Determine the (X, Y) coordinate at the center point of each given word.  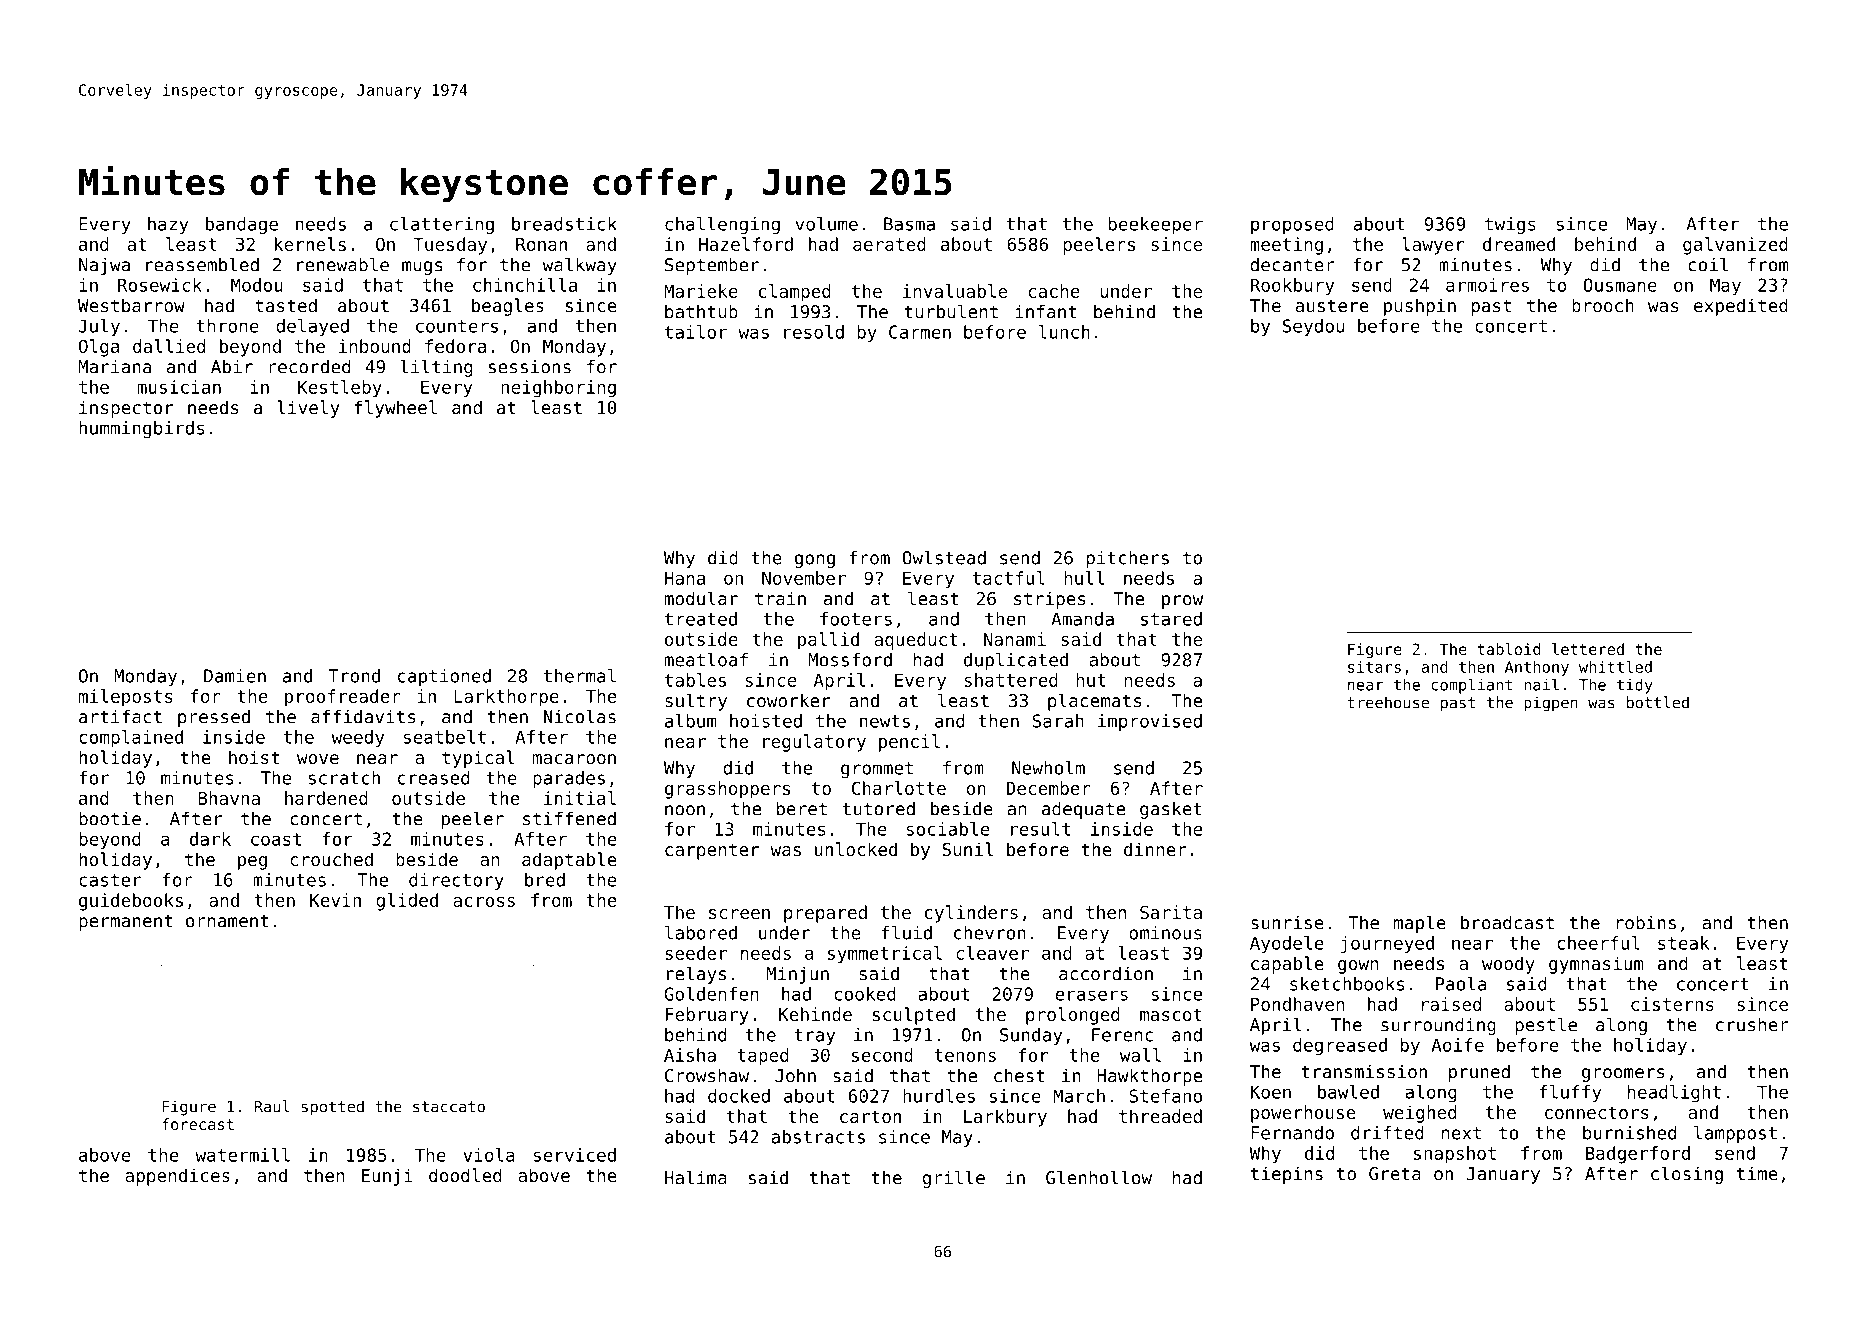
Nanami (1015, 639)
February (707, 1016)
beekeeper (1156, 225)
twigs (1510, 225)
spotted (333, 1108)
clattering (442, 225)
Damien (235, 676)
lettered (1588, 649)
